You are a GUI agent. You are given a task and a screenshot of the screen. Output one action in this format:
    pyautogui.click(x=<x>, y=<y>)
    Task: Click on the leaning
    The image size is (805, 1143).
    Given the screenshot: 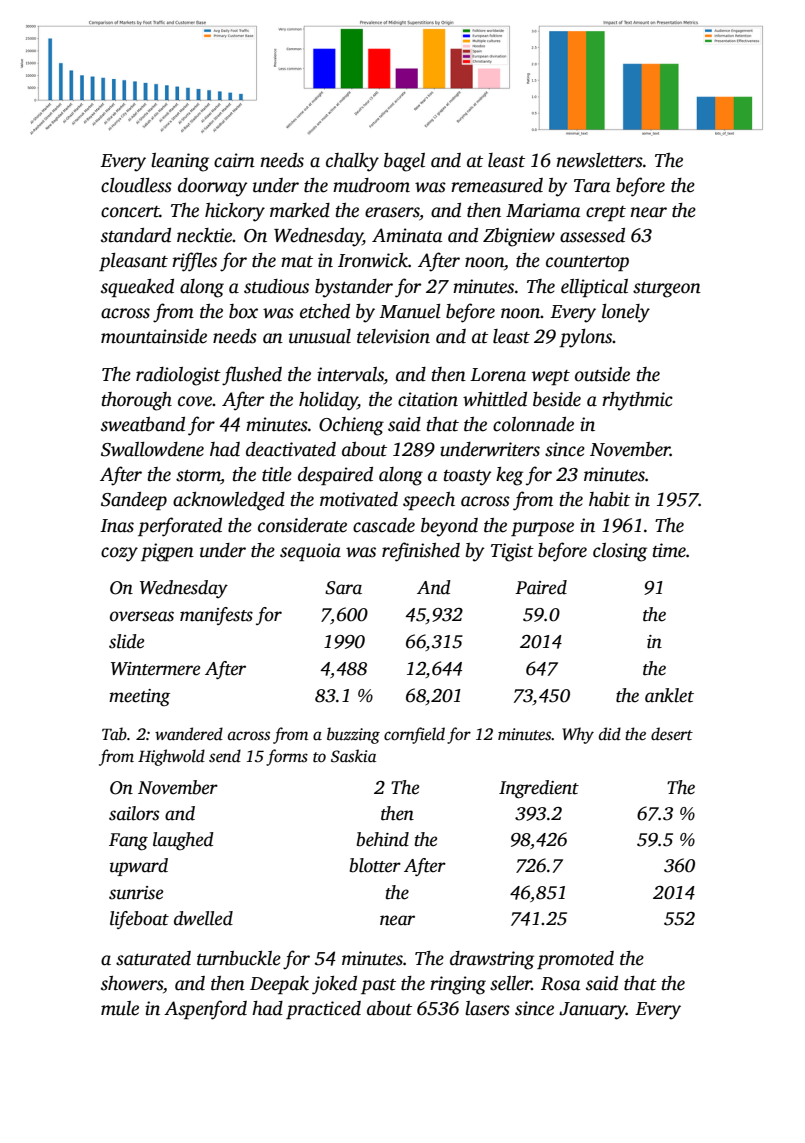 What is the action you would take?
    pyautogui.click(x=180, y=162)
